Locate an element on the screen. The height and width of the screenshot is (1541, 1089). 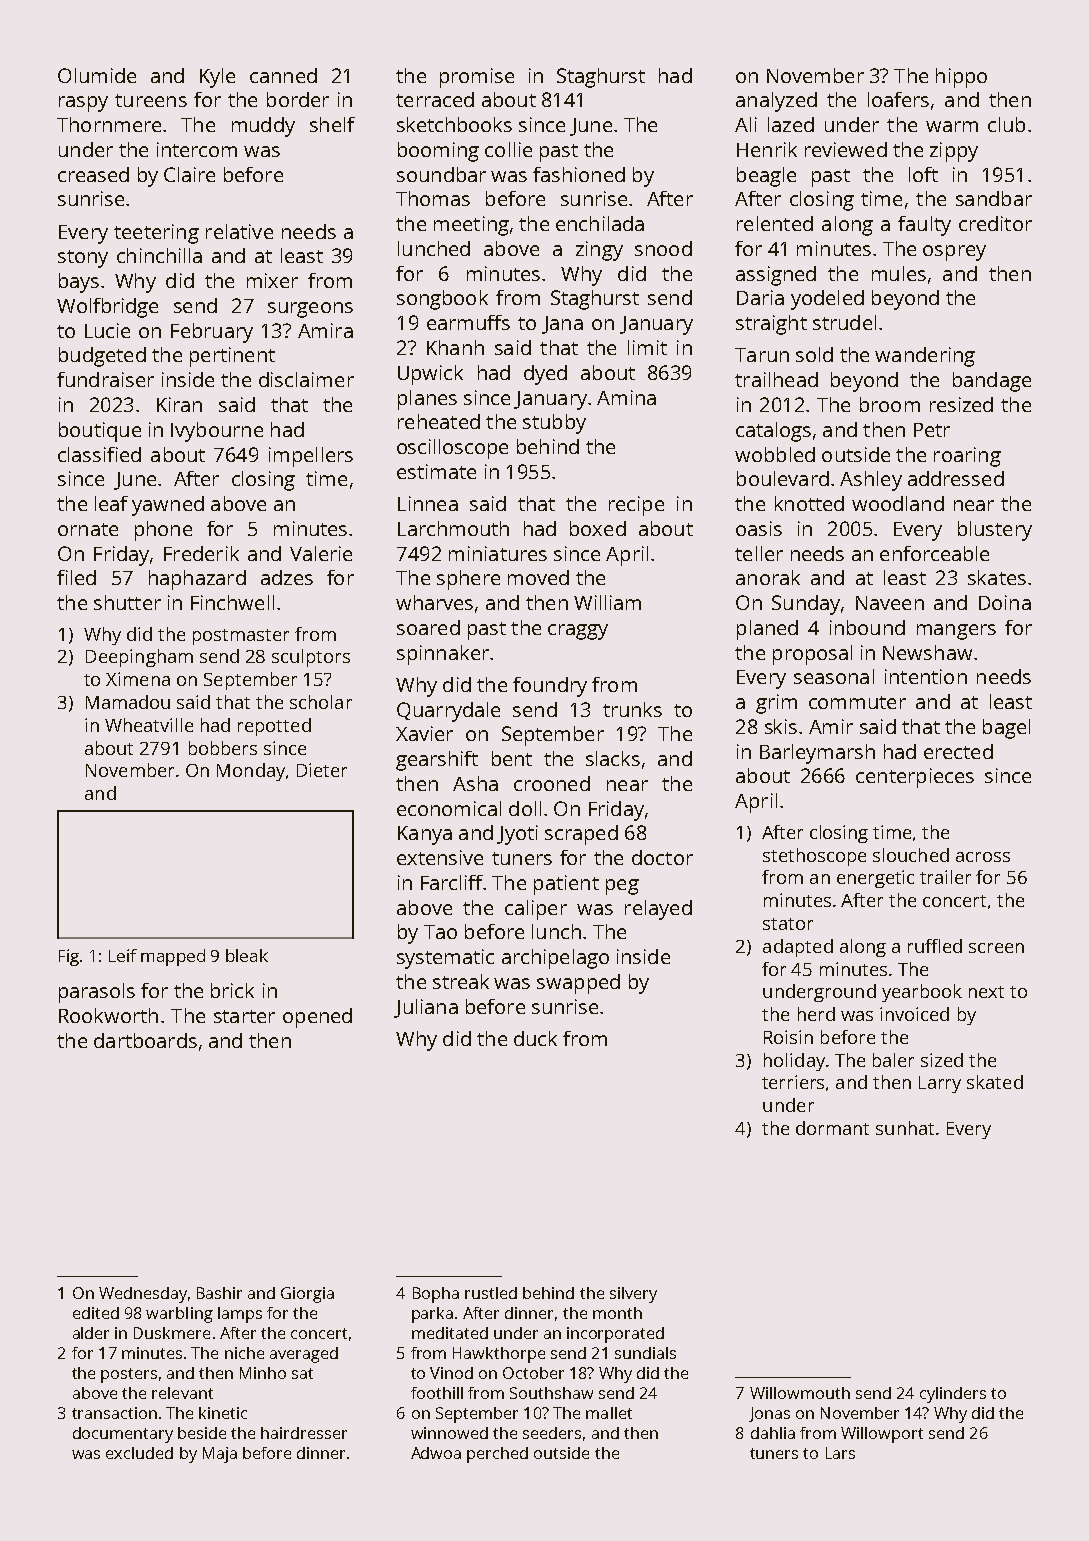
Lars is located at coordinates (840, 1453).
